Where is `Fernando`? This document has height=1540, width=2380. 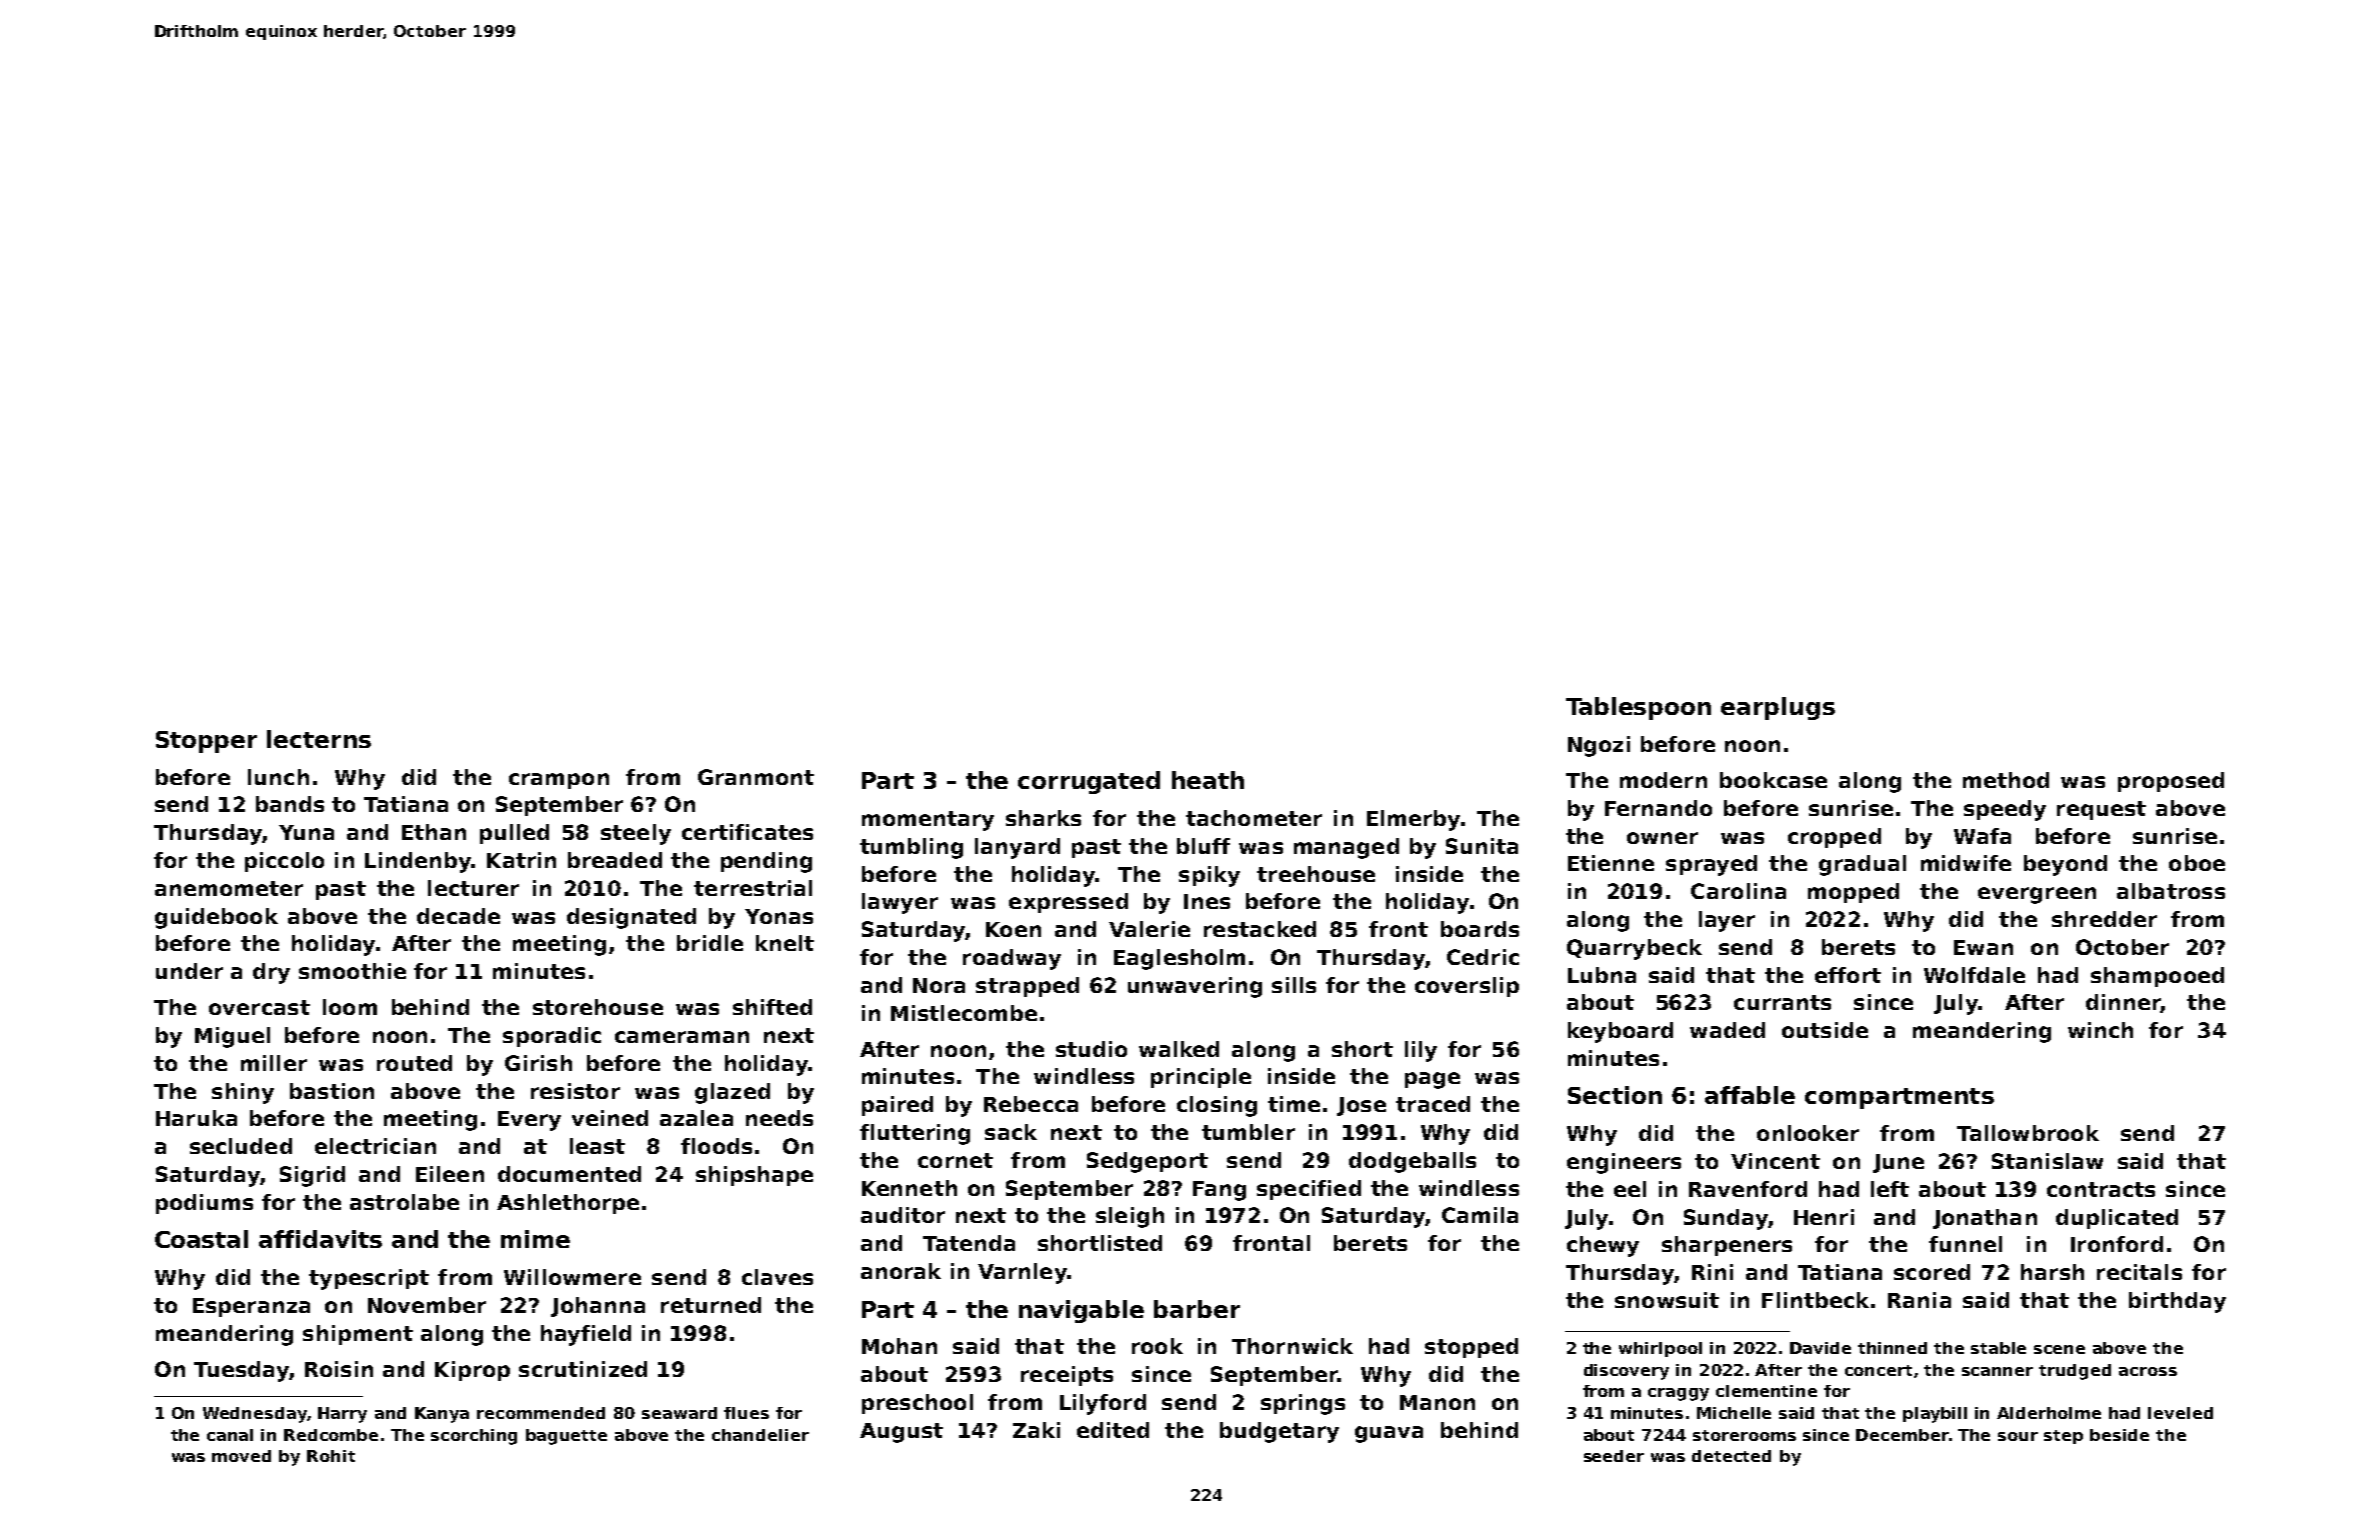 Fernando is located at coordinates (1658, 808).
